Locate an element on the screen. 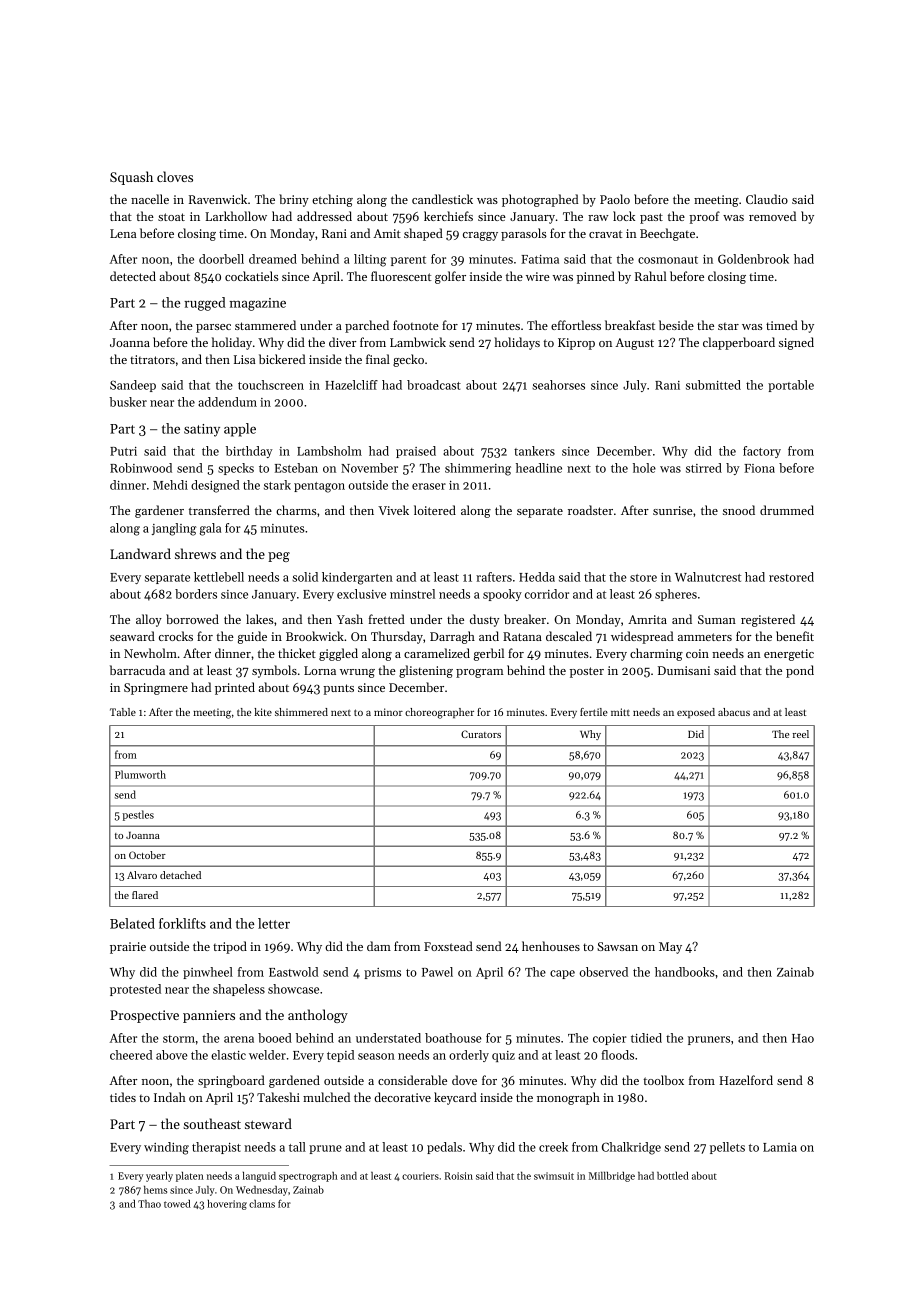 The width and height of the screenshot is (924, 1308). kite is located at coordinates (263, 712).
